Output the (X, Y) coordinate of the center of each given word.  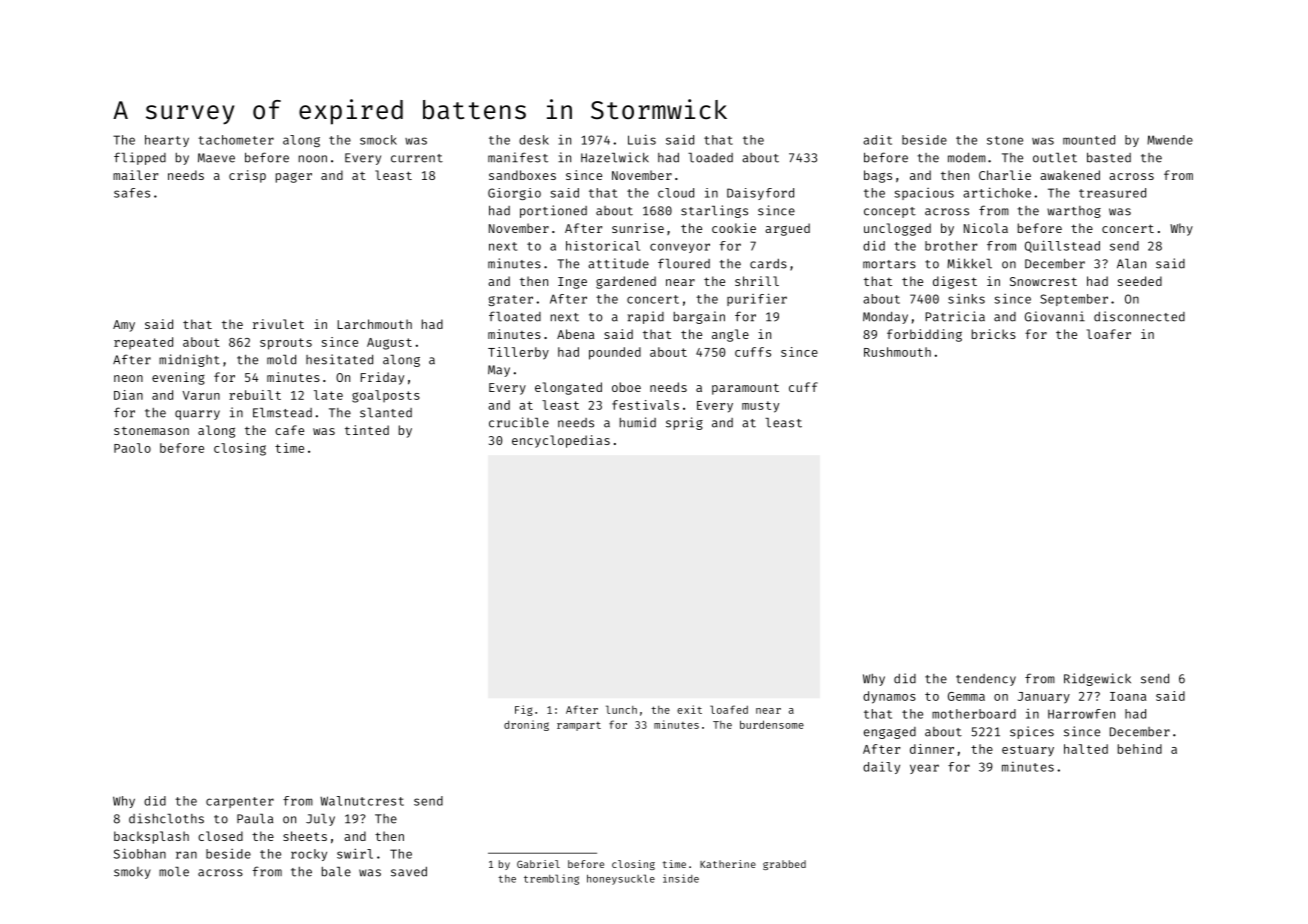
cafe (289, 430)
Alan (1131, 264)
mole (174, 872)
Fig (524, 710)
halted (1086, 749)
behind (1140, 749)
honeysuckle (621, 879)
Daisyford (760, 194)
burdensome (772, 724)
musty (760, 407)
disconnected (1139, 316)
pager (294, 178)
